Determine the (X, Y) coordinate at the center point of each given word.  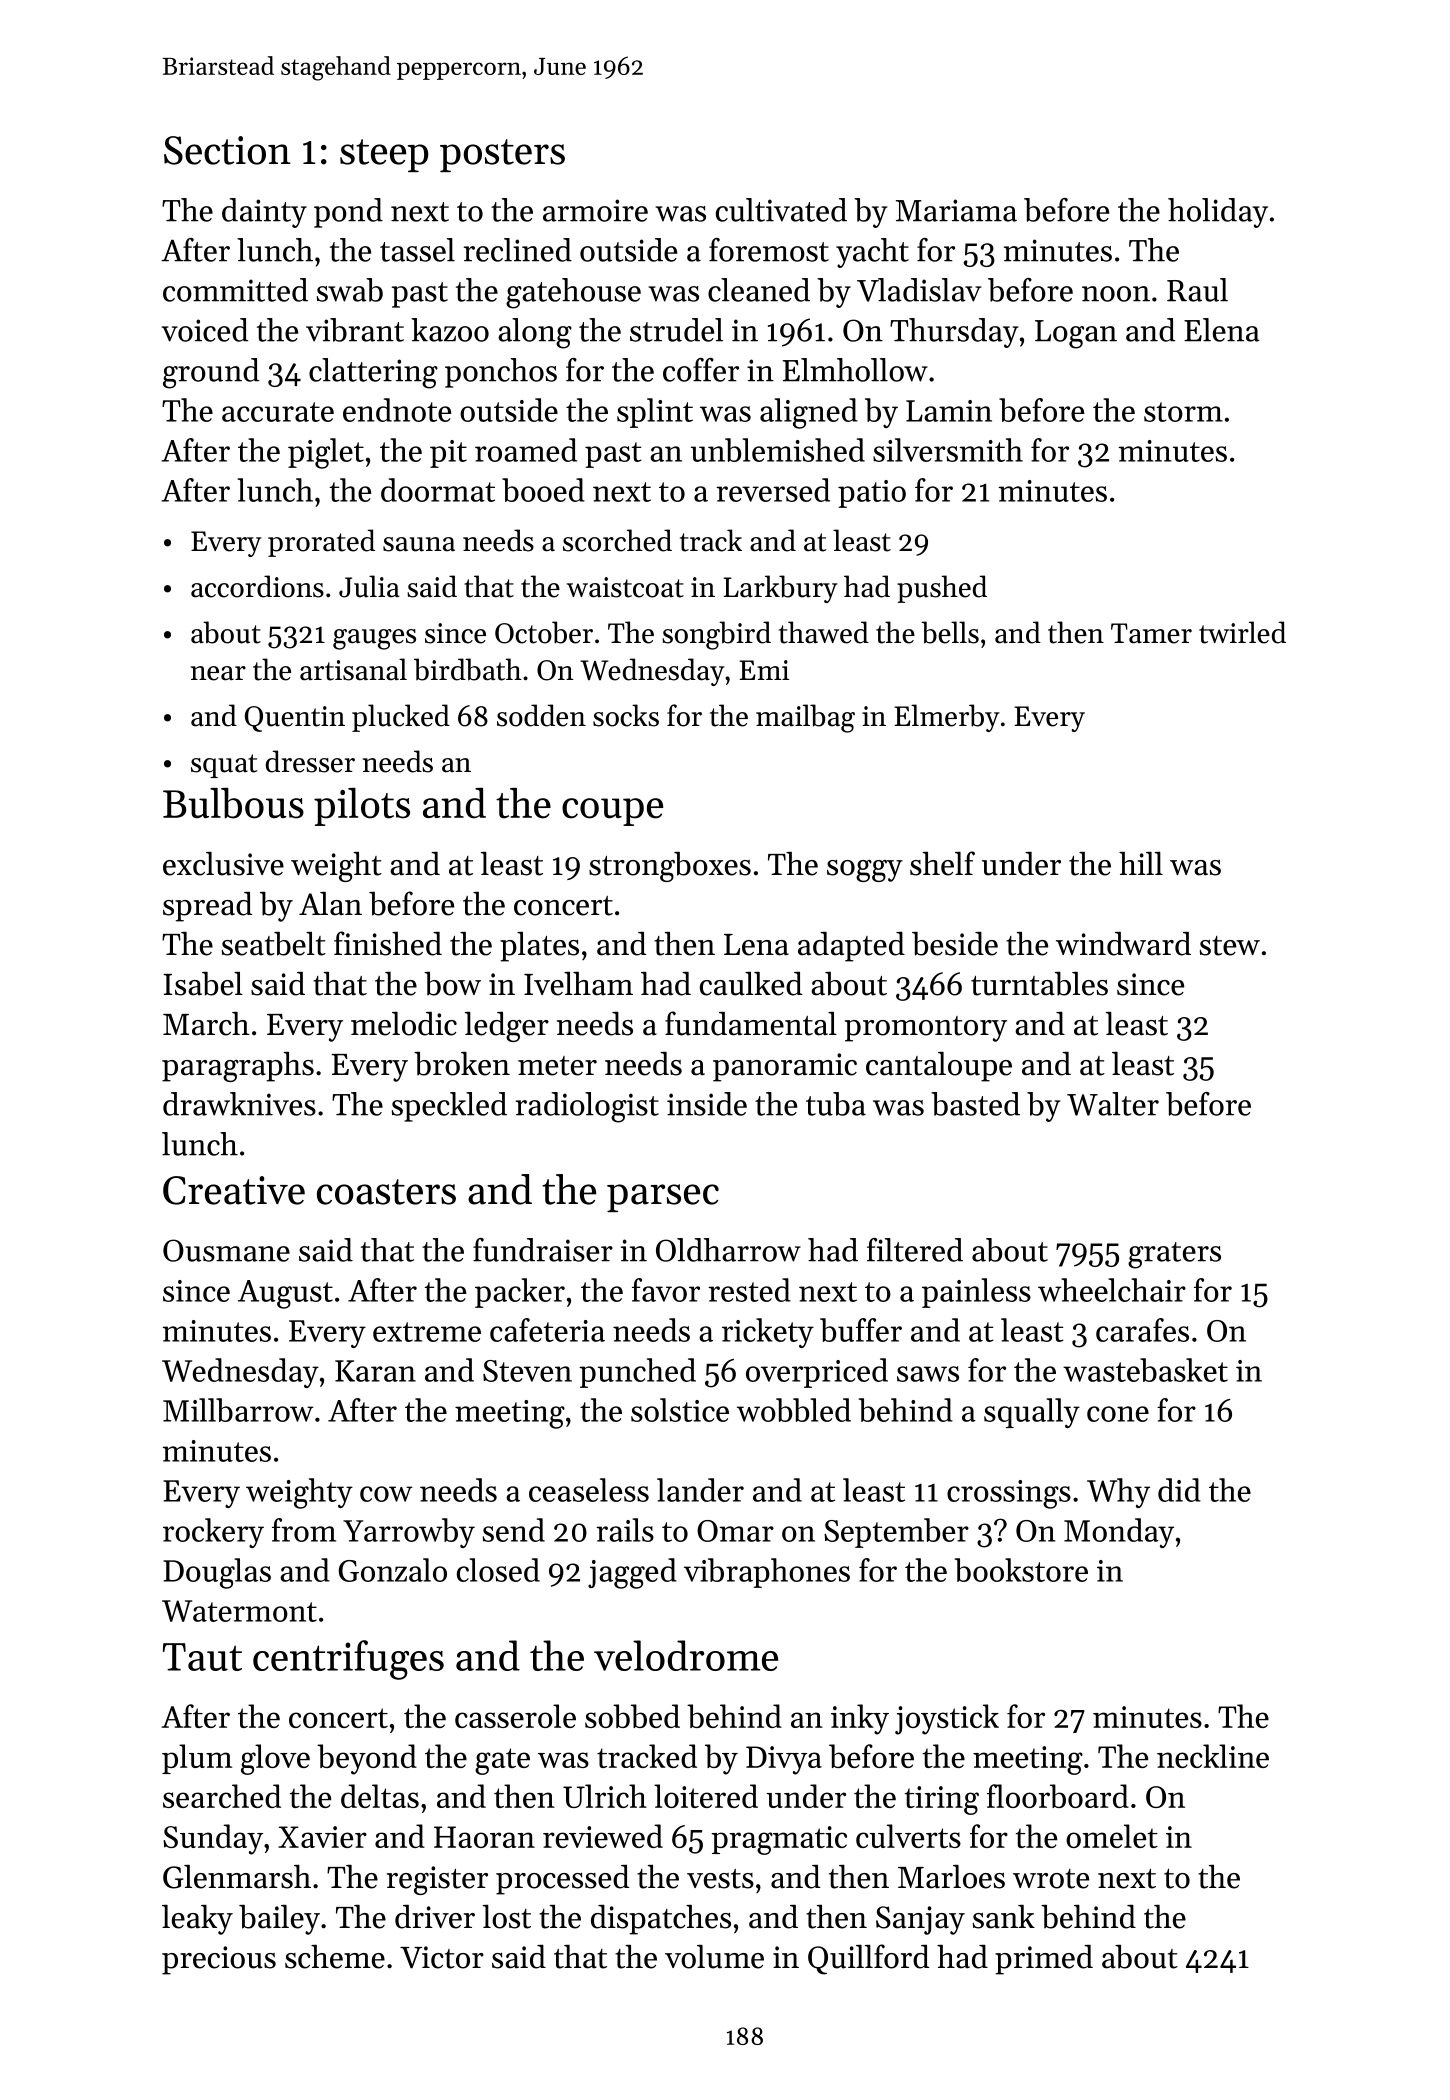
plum (197, 1759)
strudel (676, 330)
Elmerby (947, 718)
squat (224, 766)
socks (626, 715)
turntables (1039, 984)
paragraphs (238, 1067)
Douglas (217, 1573)
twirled (1242, 632)
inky (860, 1719)
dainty (264, 213)
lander (700, 1490)
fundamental (751, 1023)
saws (928, 1374)
